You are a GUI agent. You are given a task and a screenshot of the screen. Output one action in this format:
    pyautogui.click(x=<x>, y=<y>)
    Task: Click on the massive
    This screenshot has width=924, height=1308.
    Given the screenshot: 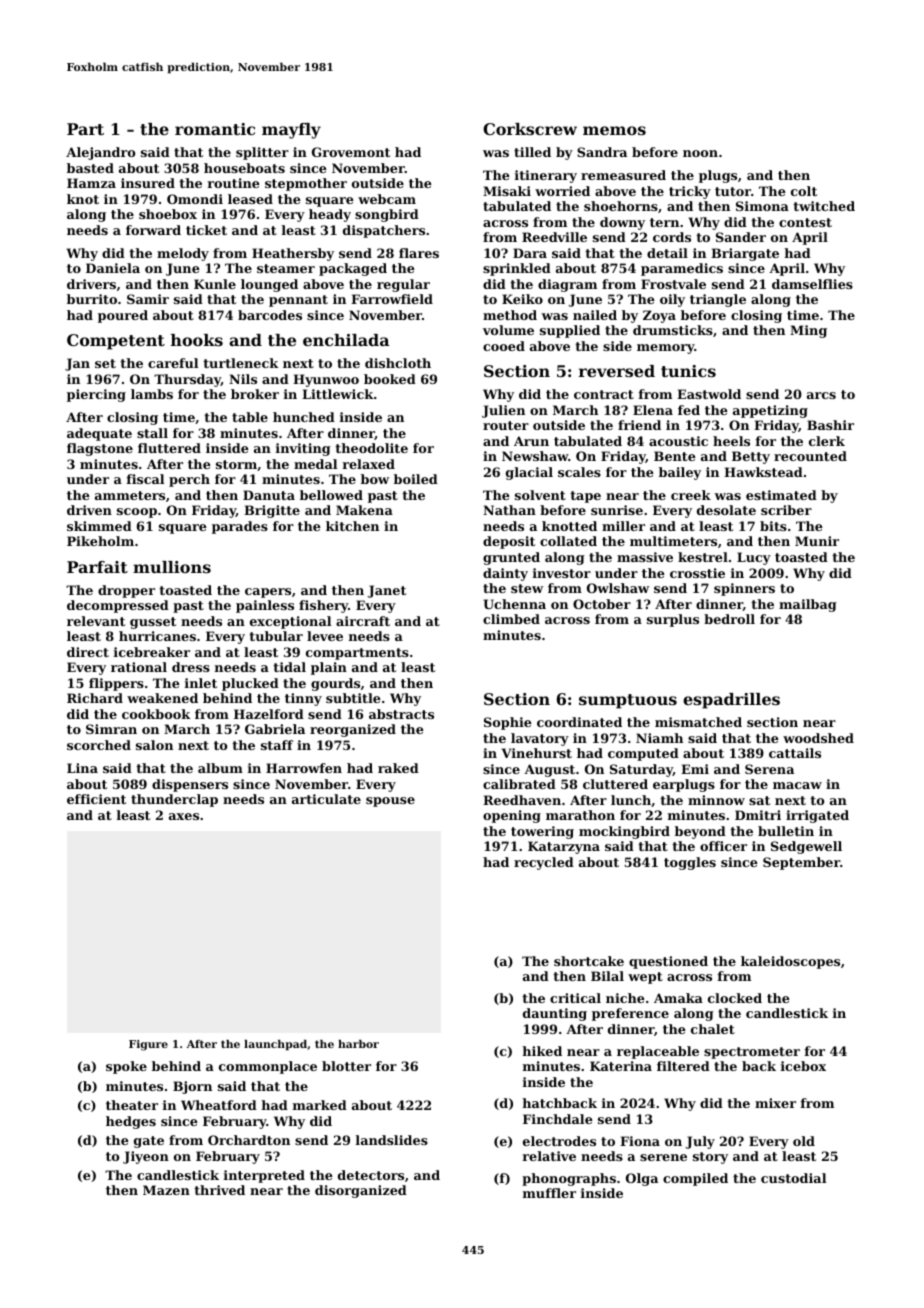 What is the action you would take?
    pyautogui.click(x=645, y=557)
